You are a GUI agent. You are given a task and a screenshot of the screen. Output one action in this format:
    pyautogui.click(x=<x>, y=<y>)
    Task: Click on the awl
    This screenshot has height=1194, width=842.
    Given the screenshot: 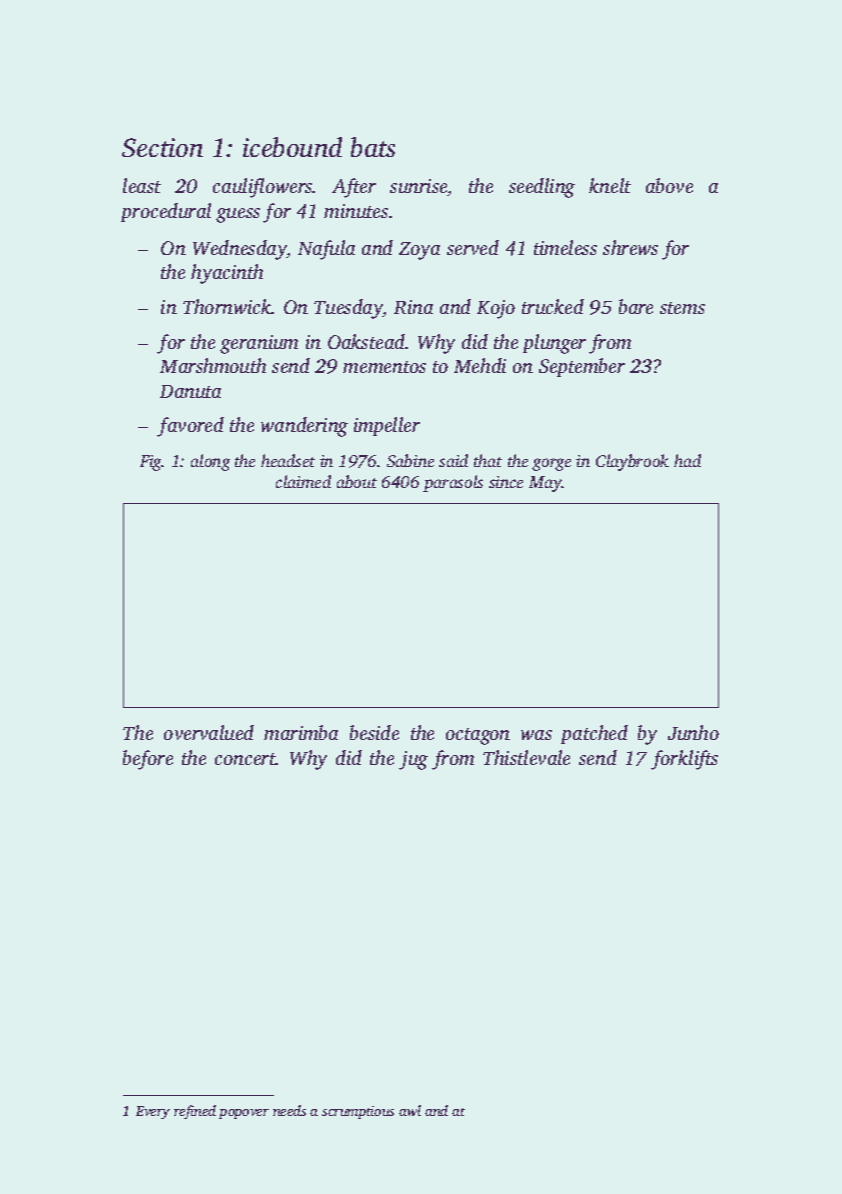 What is the action you would take?
    pyautogui.click(x=410, y=1110)
